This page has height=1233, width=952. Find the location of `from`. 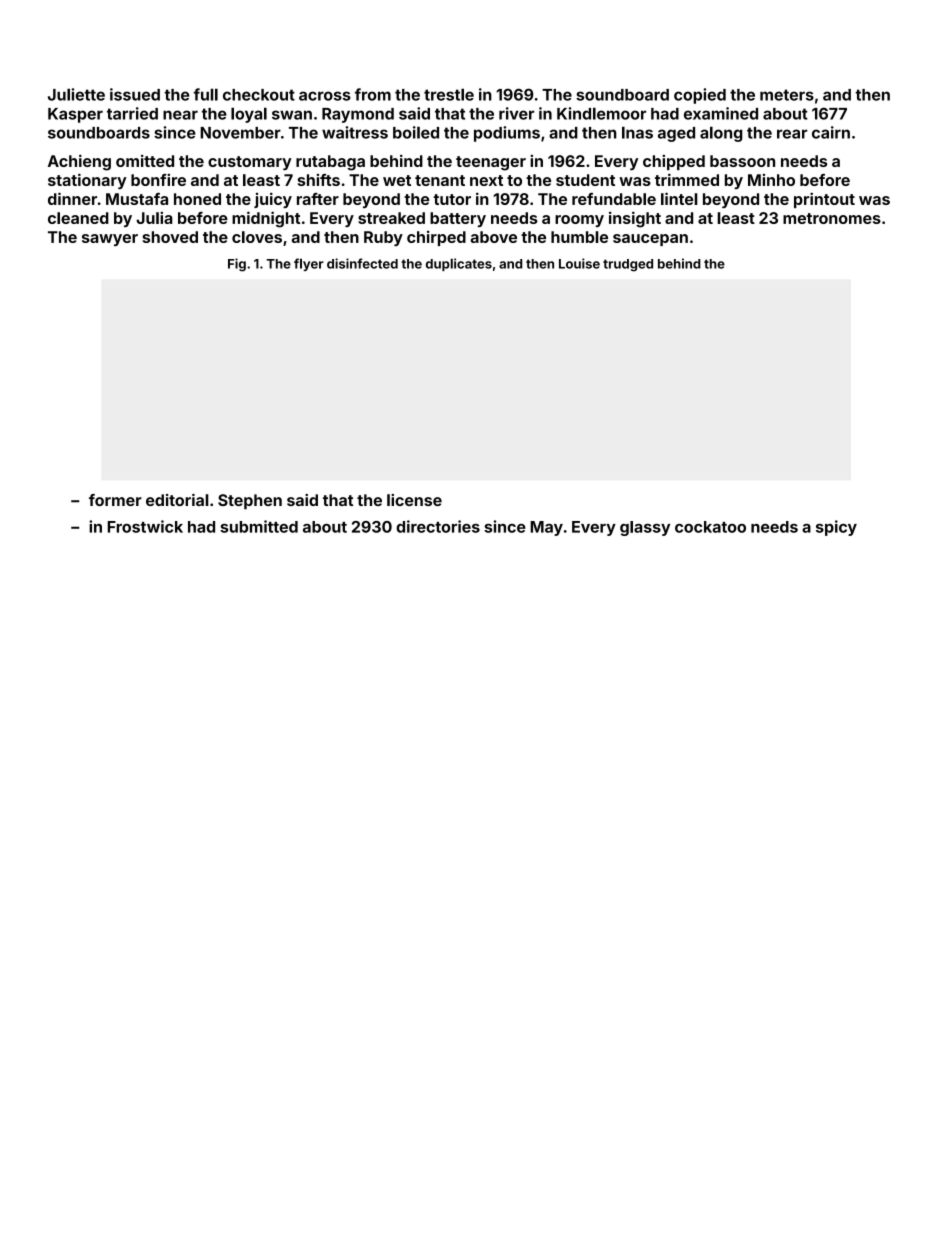

from is located at coordinates (373, 94).
